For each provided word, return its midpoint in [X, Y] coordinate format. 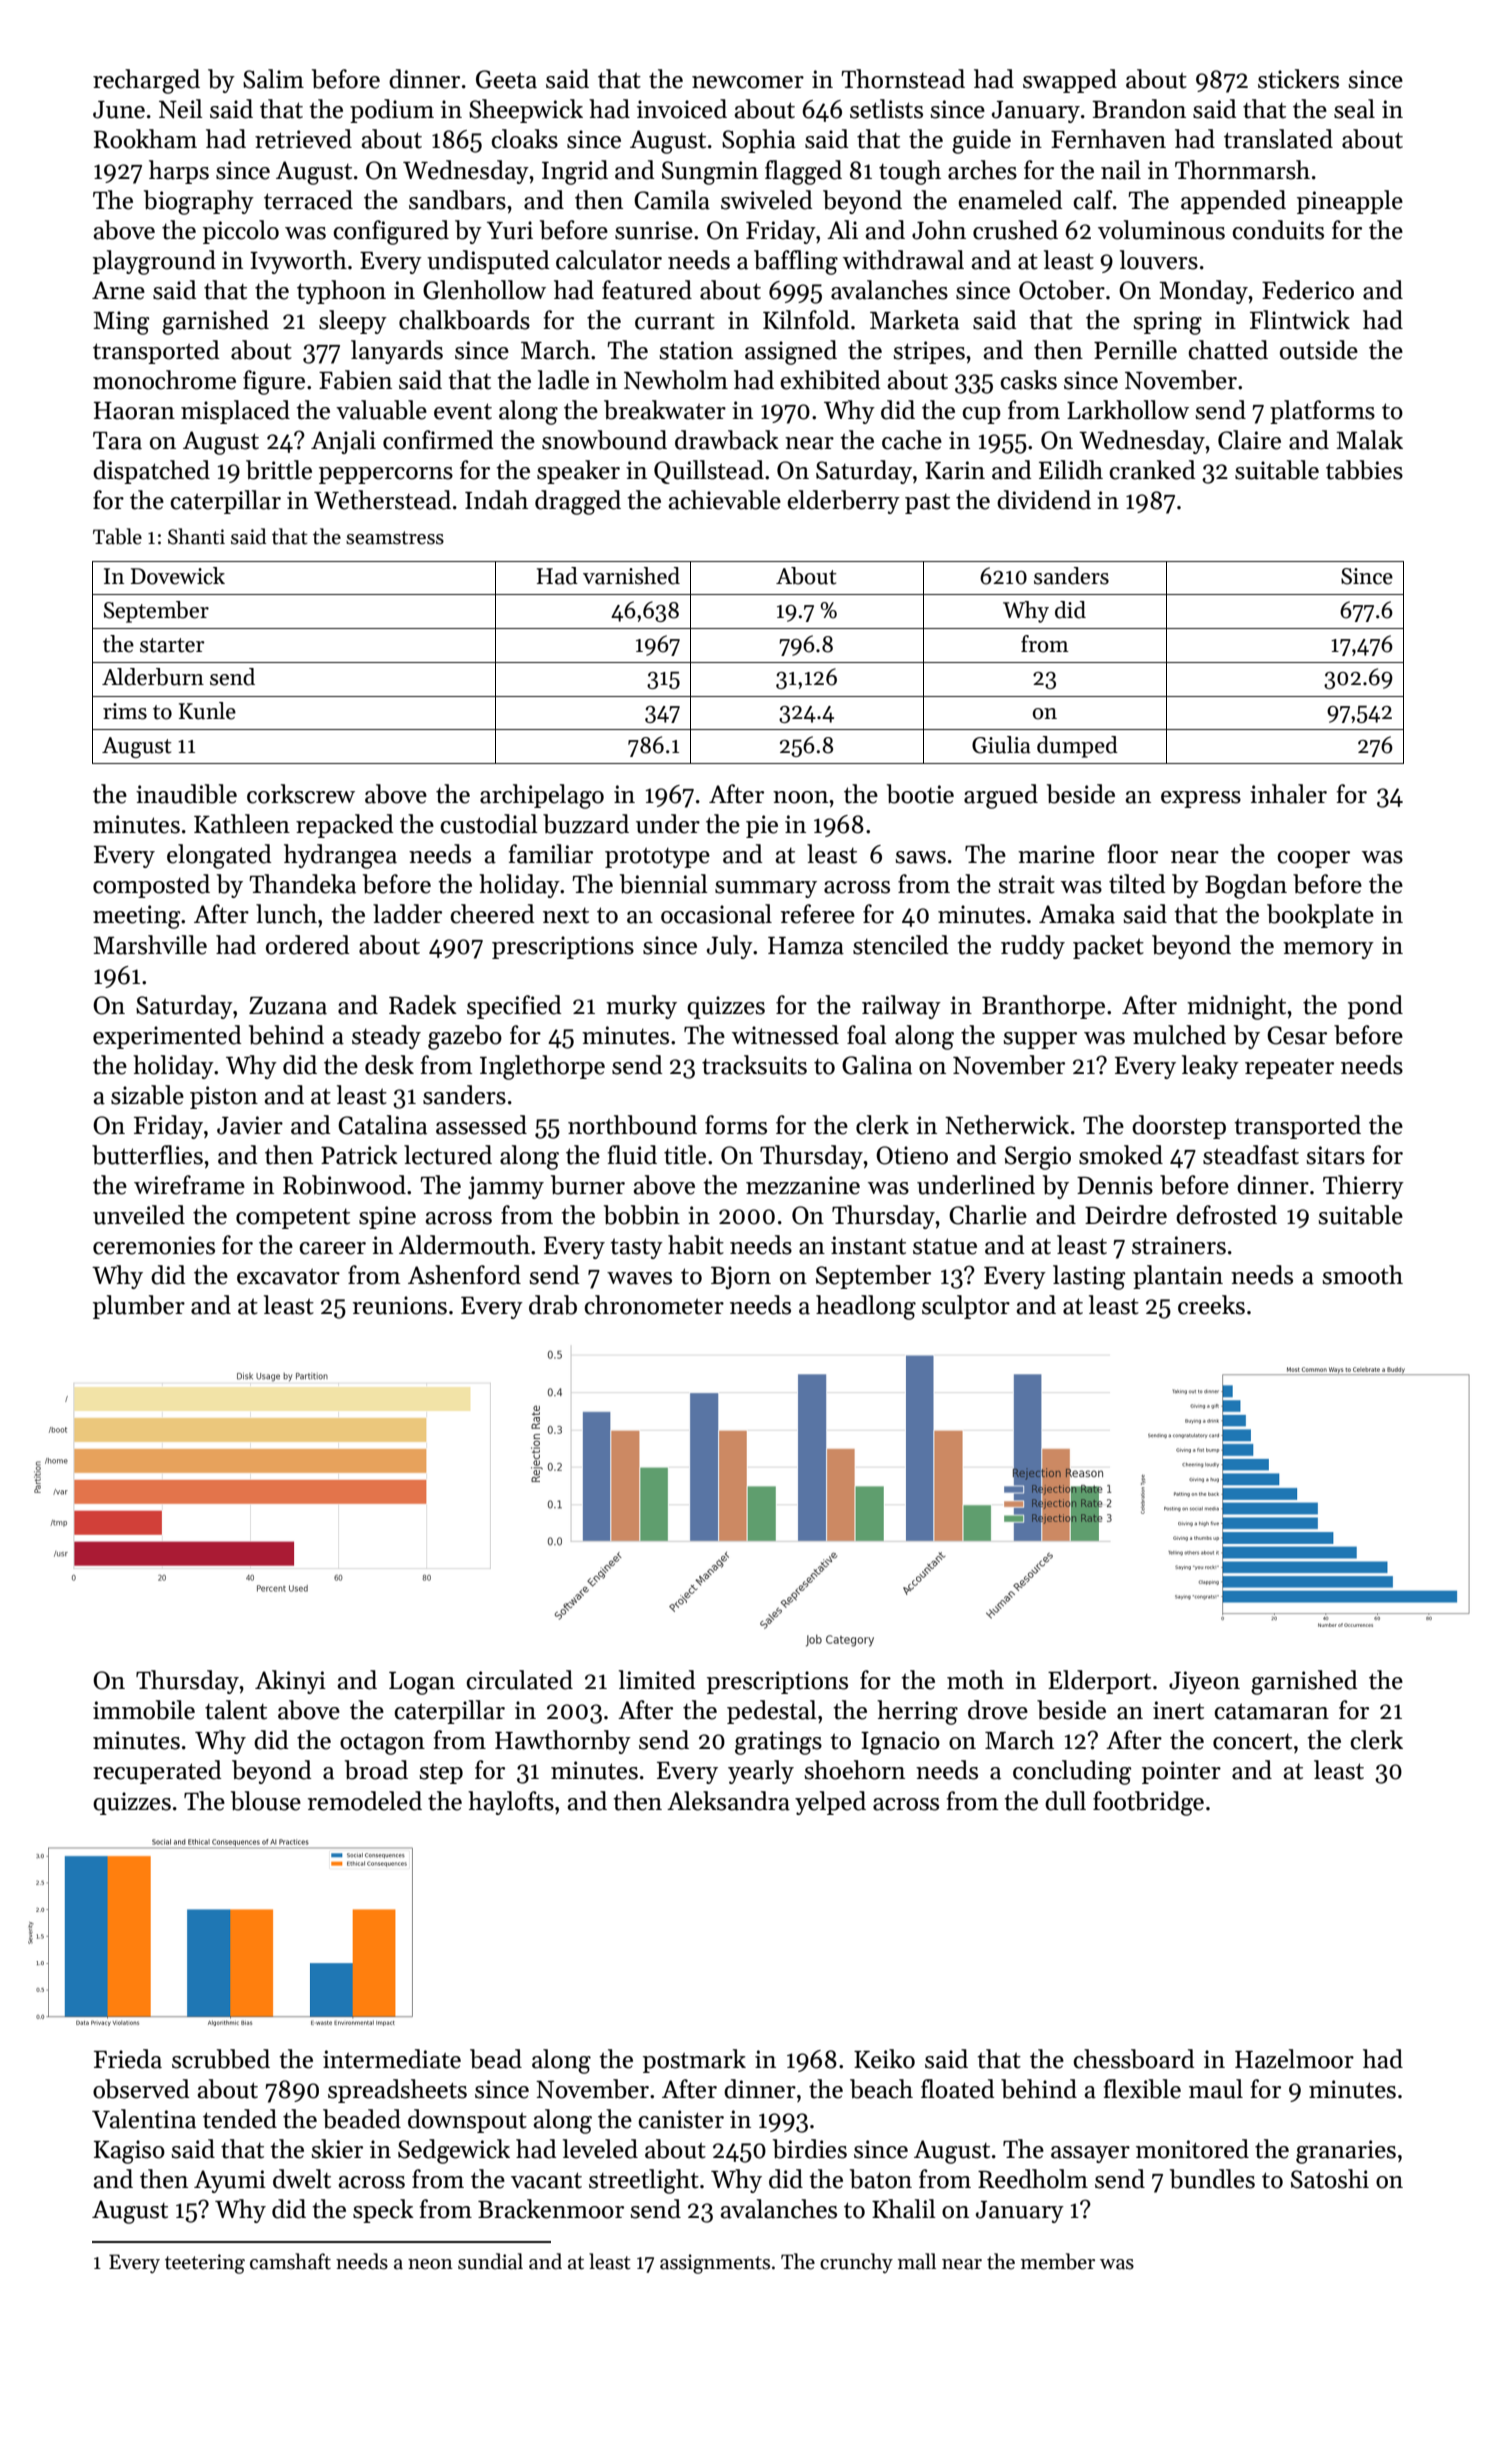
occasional [716, 914]
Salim [273, 79]
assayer [1090, 2154]
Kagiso [129, 2152]
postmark [694, 2061]
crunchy [856, 2263]
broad [376, 1770]
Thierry [1363, 1187]
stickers [1298, 79]
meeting [136, 917]
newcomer [748, 82]
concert [1252, 1741]
